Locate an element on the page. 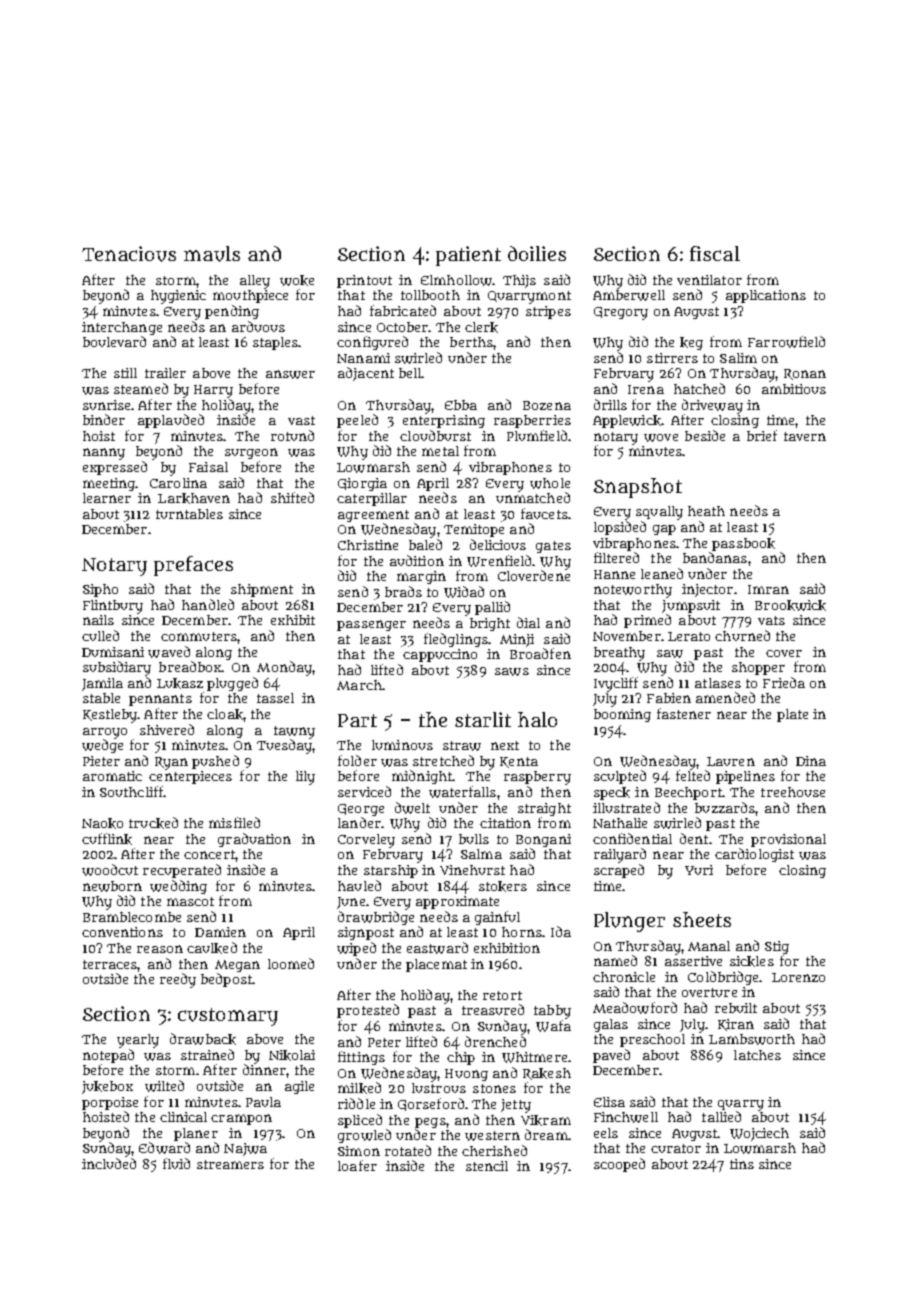 Image resolution: width=908 pixels, height=1316 pixels. spliced is located at coordinates (360, 1121).
